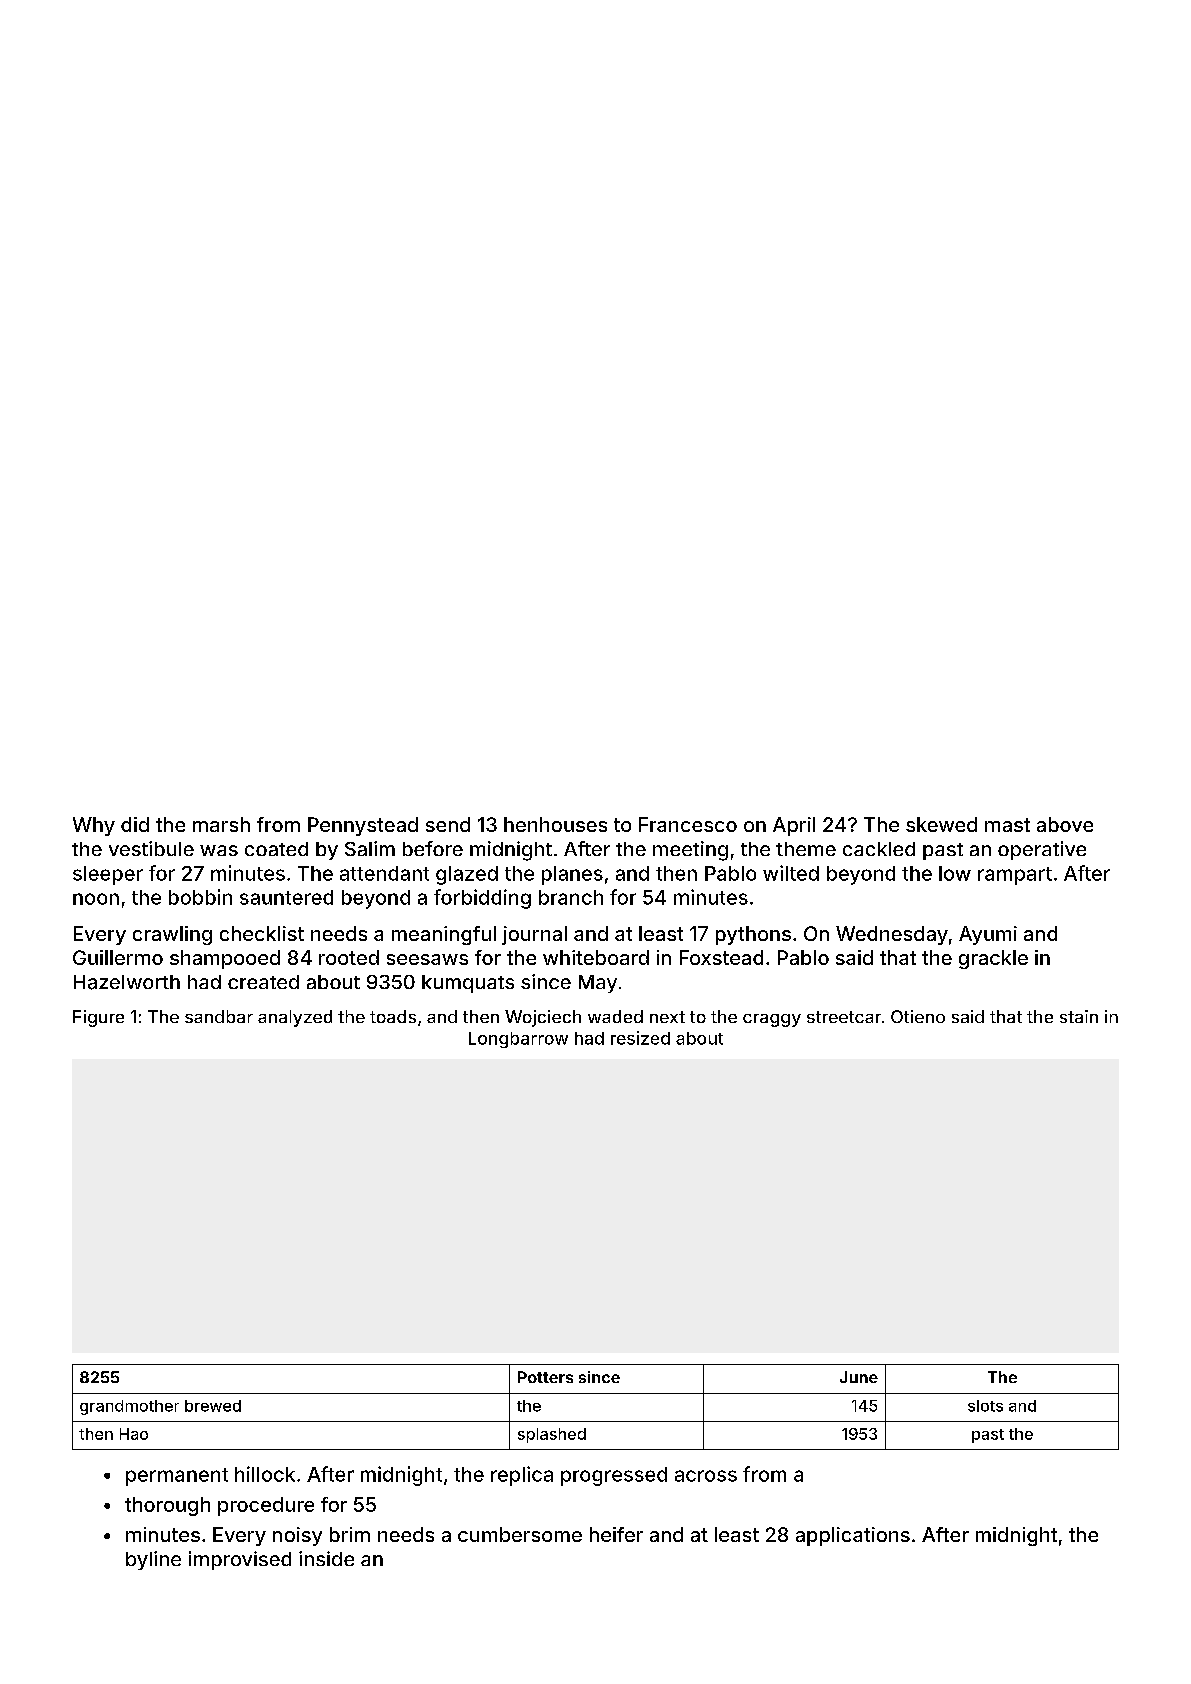  Describe the element at coordinates (918, 1016) in the image. I see `Otieno` at that location.
